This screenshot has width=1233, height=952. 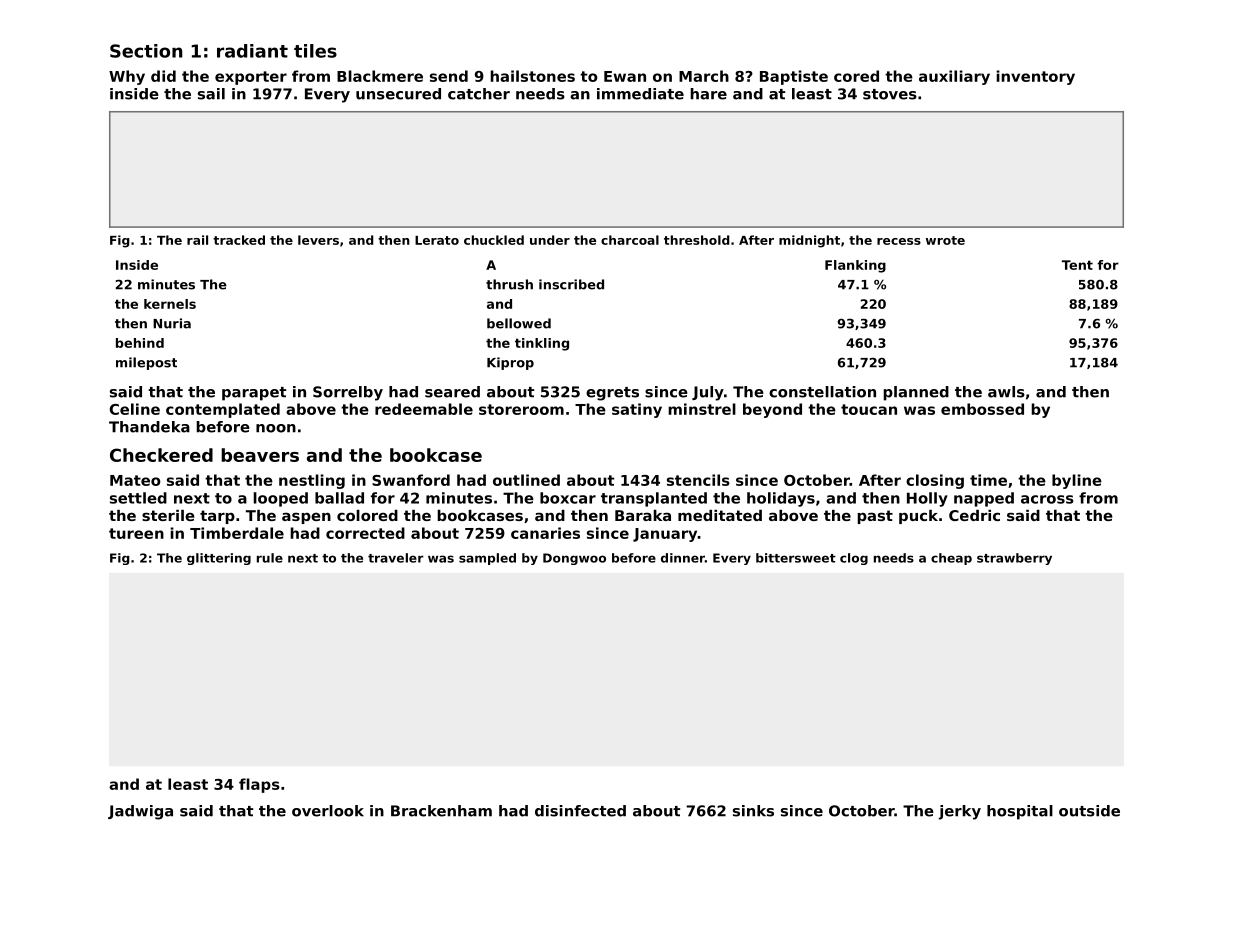 I want to click on recess, so click(x=899, y=241).
